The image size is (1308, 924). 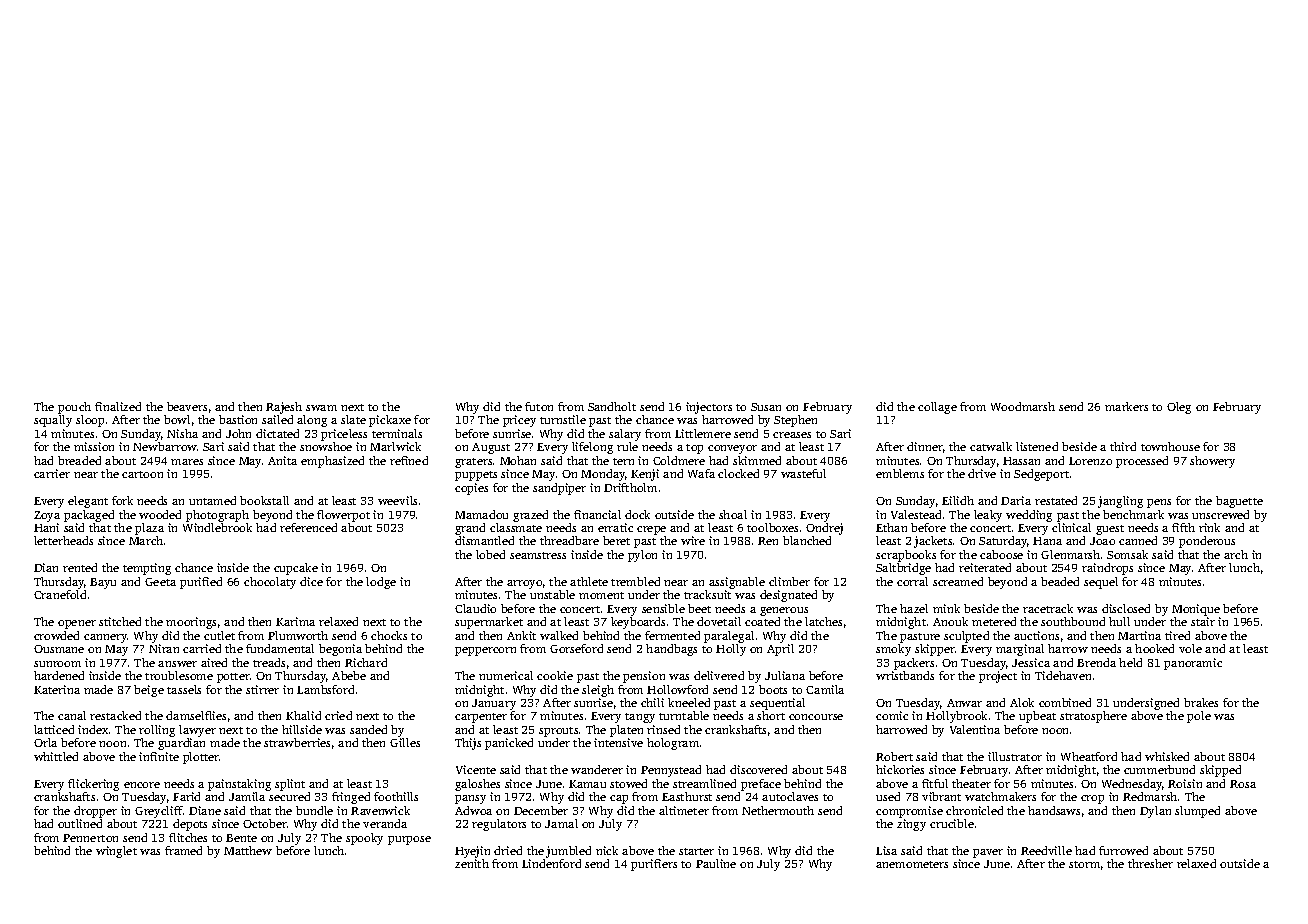 I want to click on Karima, so click(x=295, y=621).
